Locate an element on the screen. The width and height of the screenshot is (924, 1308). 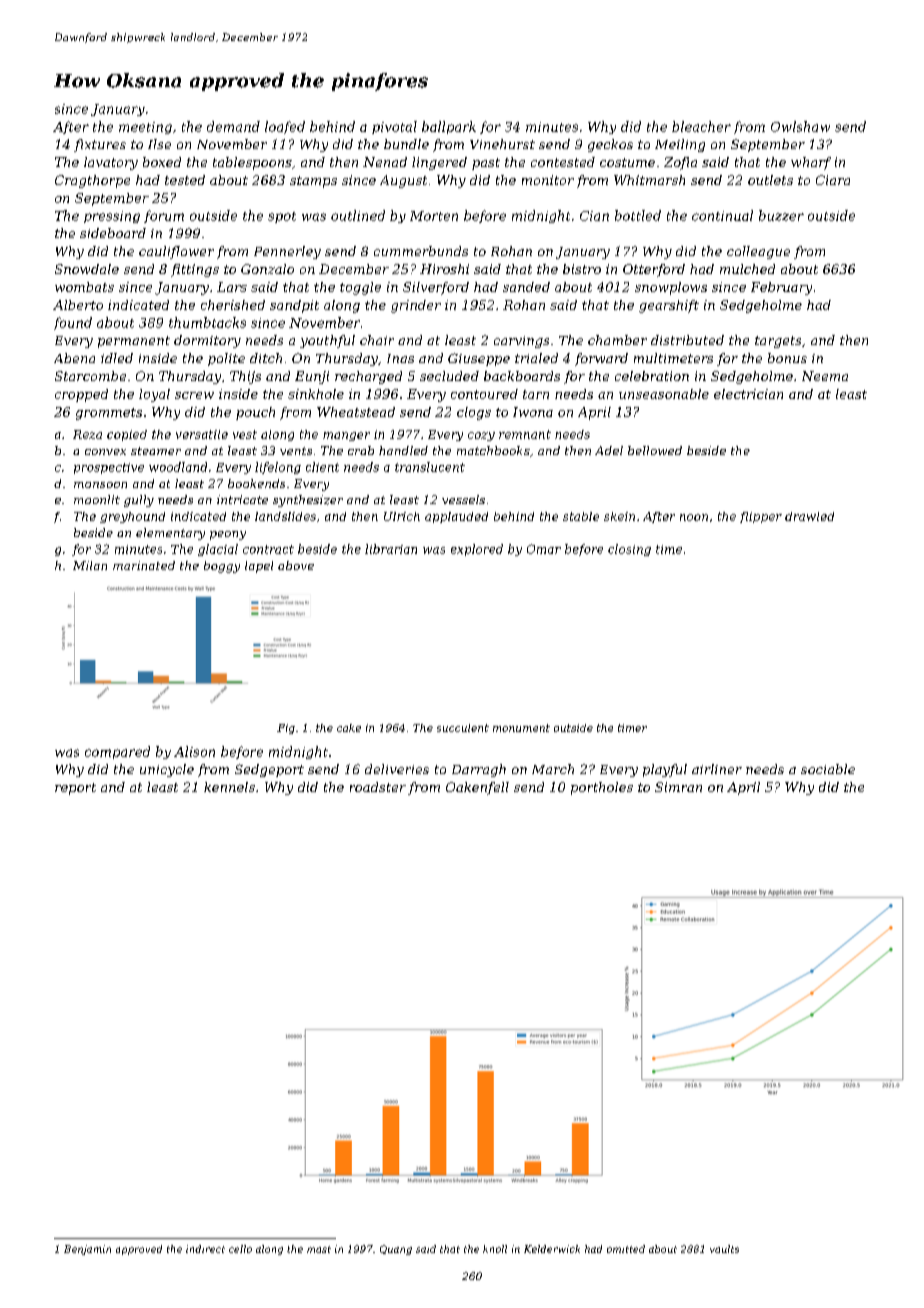
gully is located at coordinates (139, 501).
